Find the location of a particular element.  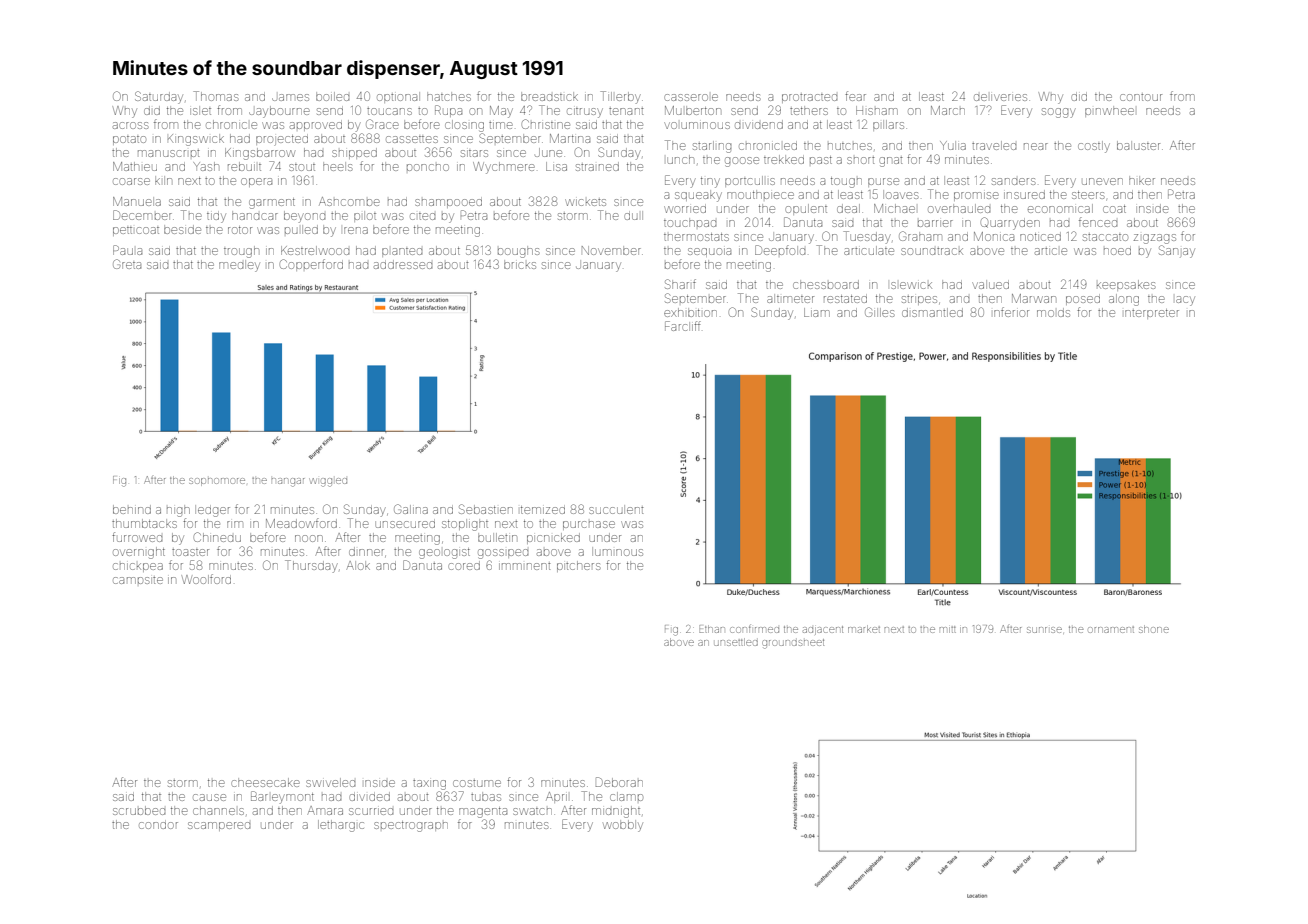

condor is located at coordinates (158, 825).
